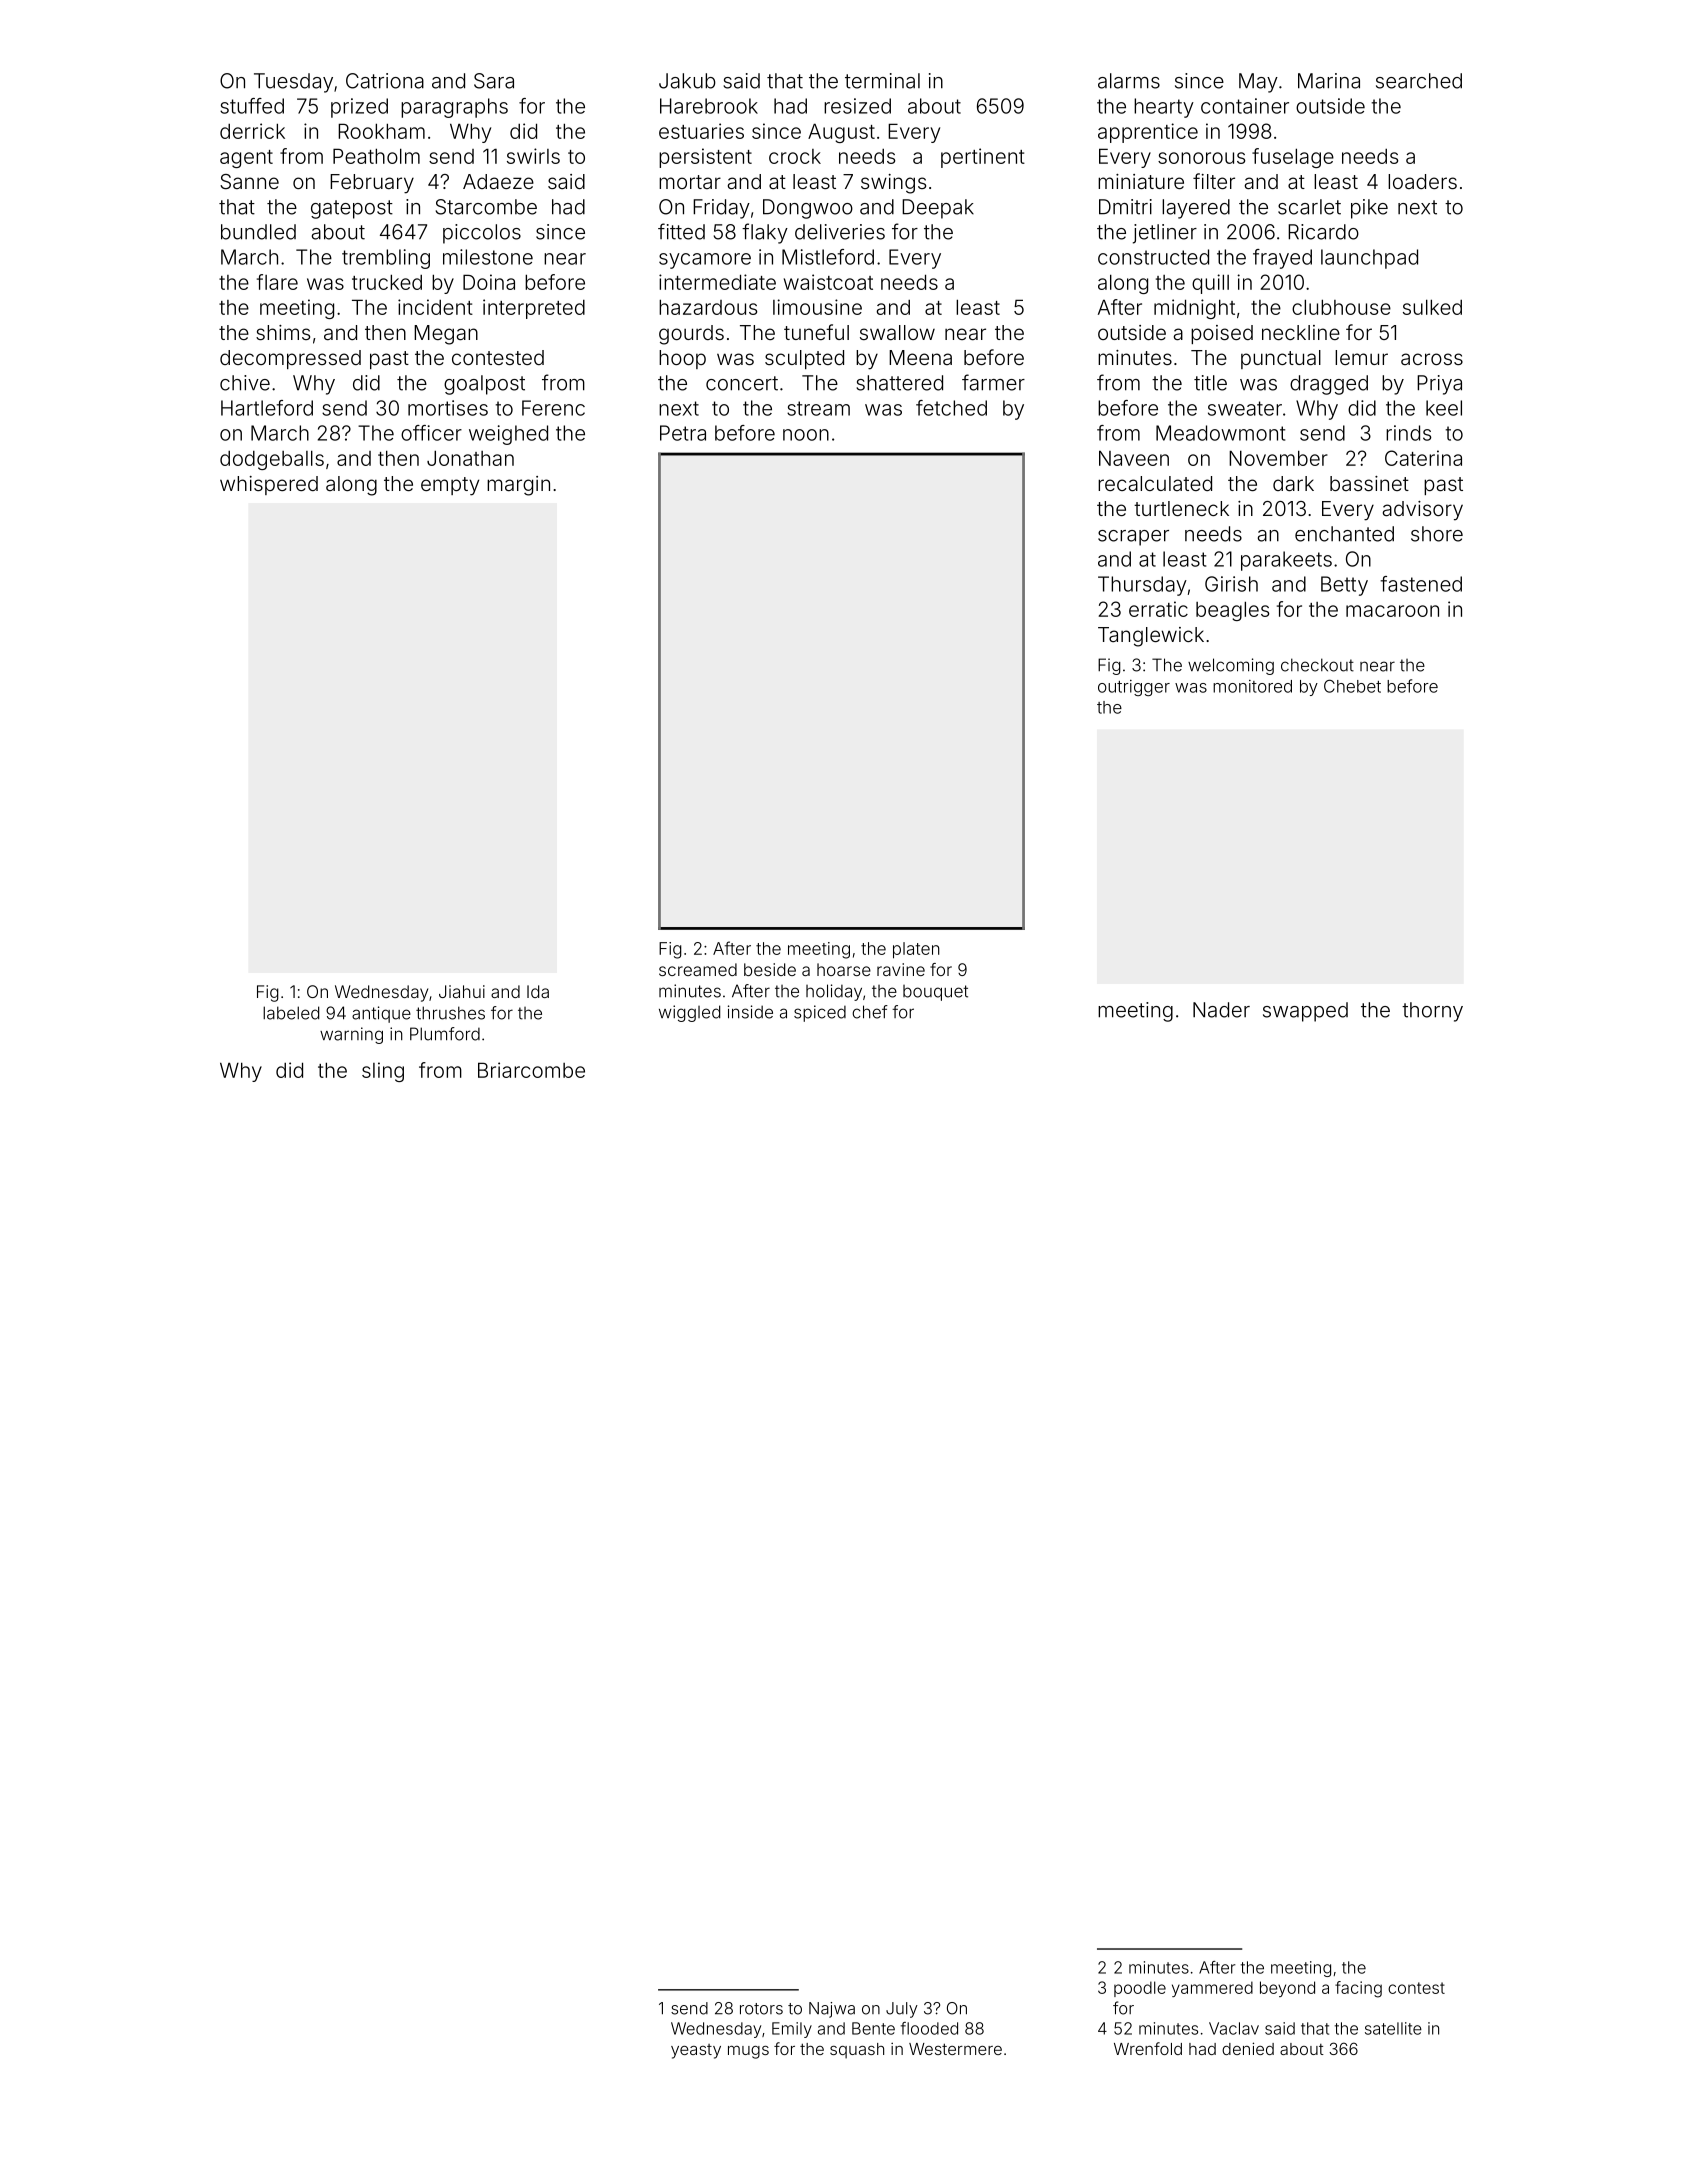 This page has width=1683, height=2178. What do you see at coordinates (291, 1013) in the page?
I see `labeled` at bounding box center [291, 1013].
